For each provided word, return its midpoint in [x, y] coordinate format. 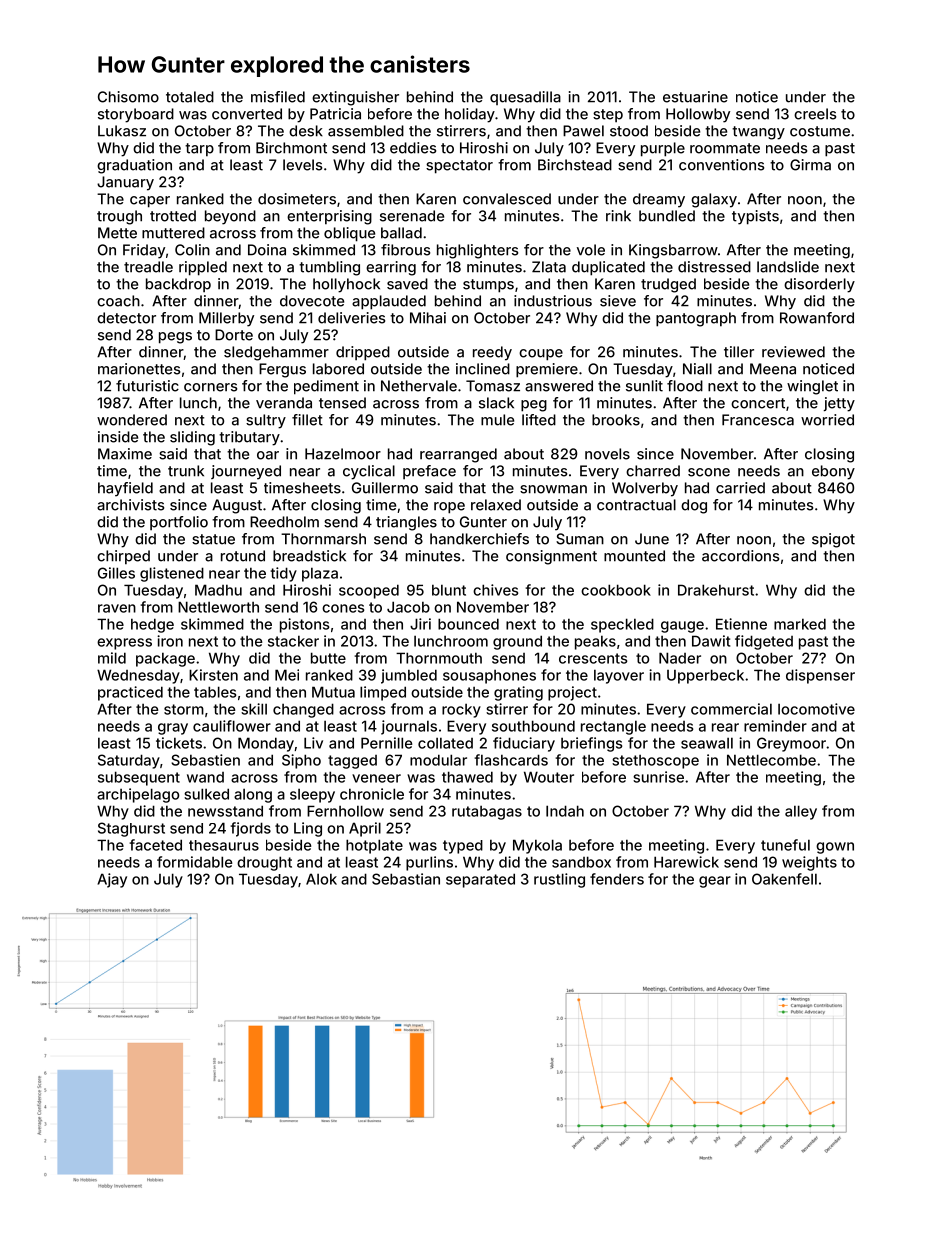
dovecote [312, 301]
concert [758, 403]
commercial [731, 709]
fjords [250, 829]
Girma [810, 165]
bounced [468, 624]
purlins [429, 863]
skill [254, 709]
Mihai [428, 318]
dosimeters [297, 199]
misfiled [278, 97]
